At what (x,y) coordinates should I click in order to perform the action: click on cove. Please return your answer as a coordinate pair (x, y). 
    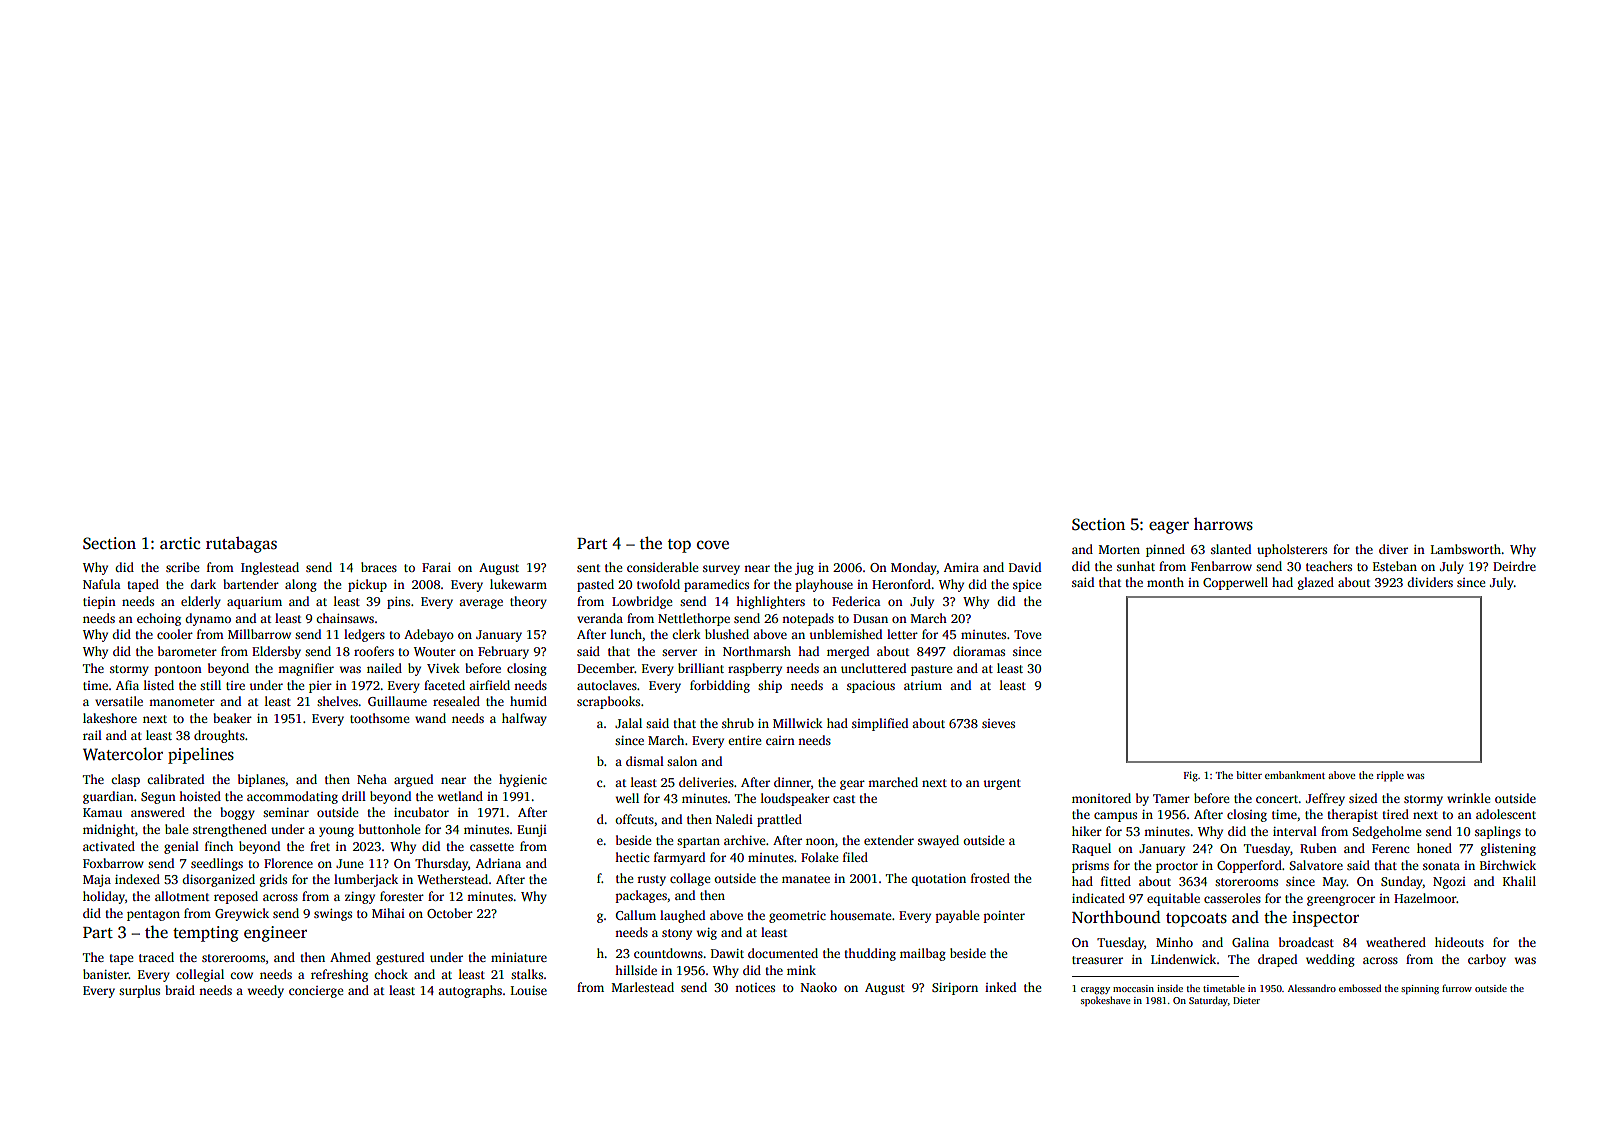
    Looking at the image, I should click on (713, 545).
